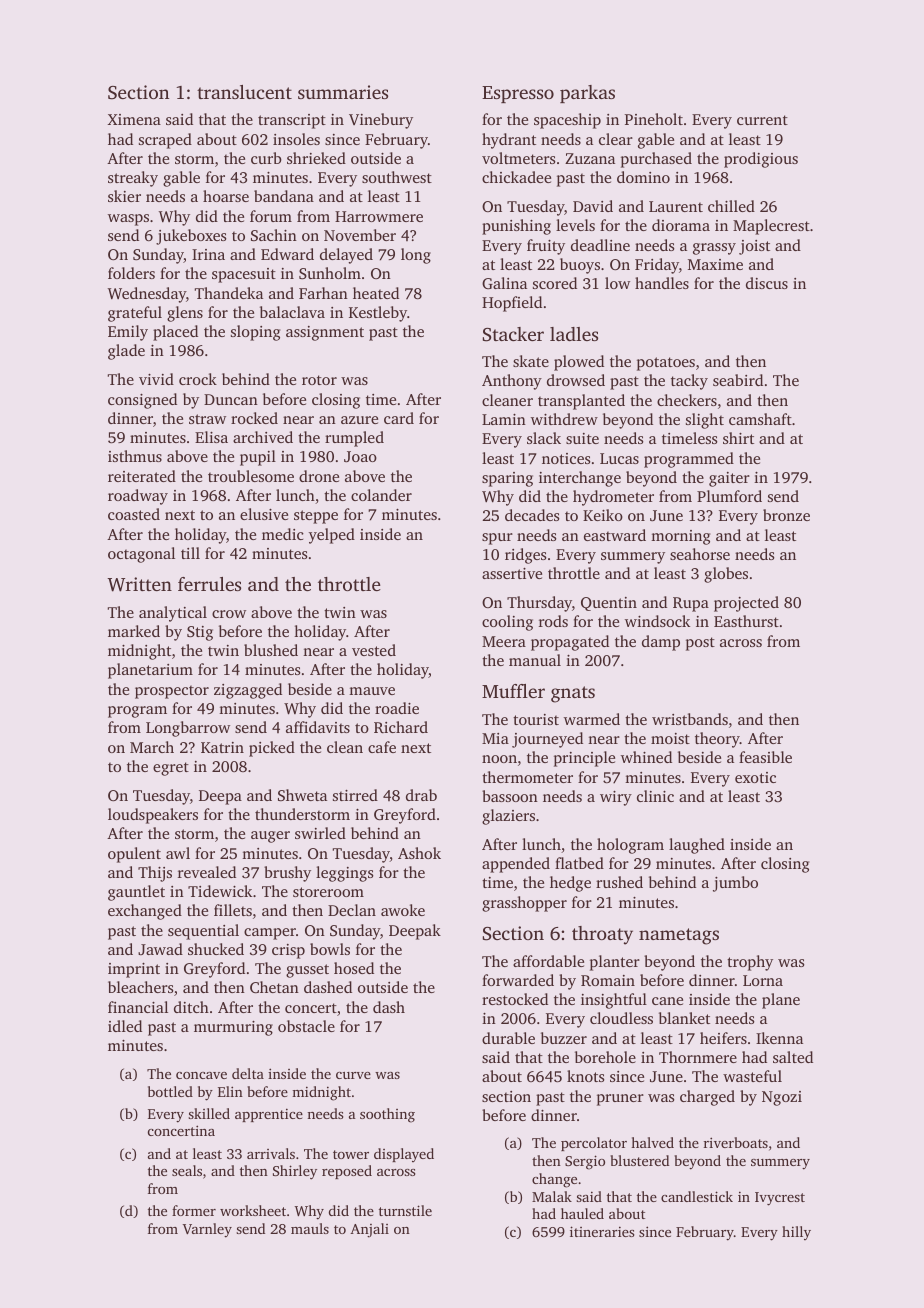  Describe the element at coordinates (544, 438) in the screenshot. I see `slack` at that location.
